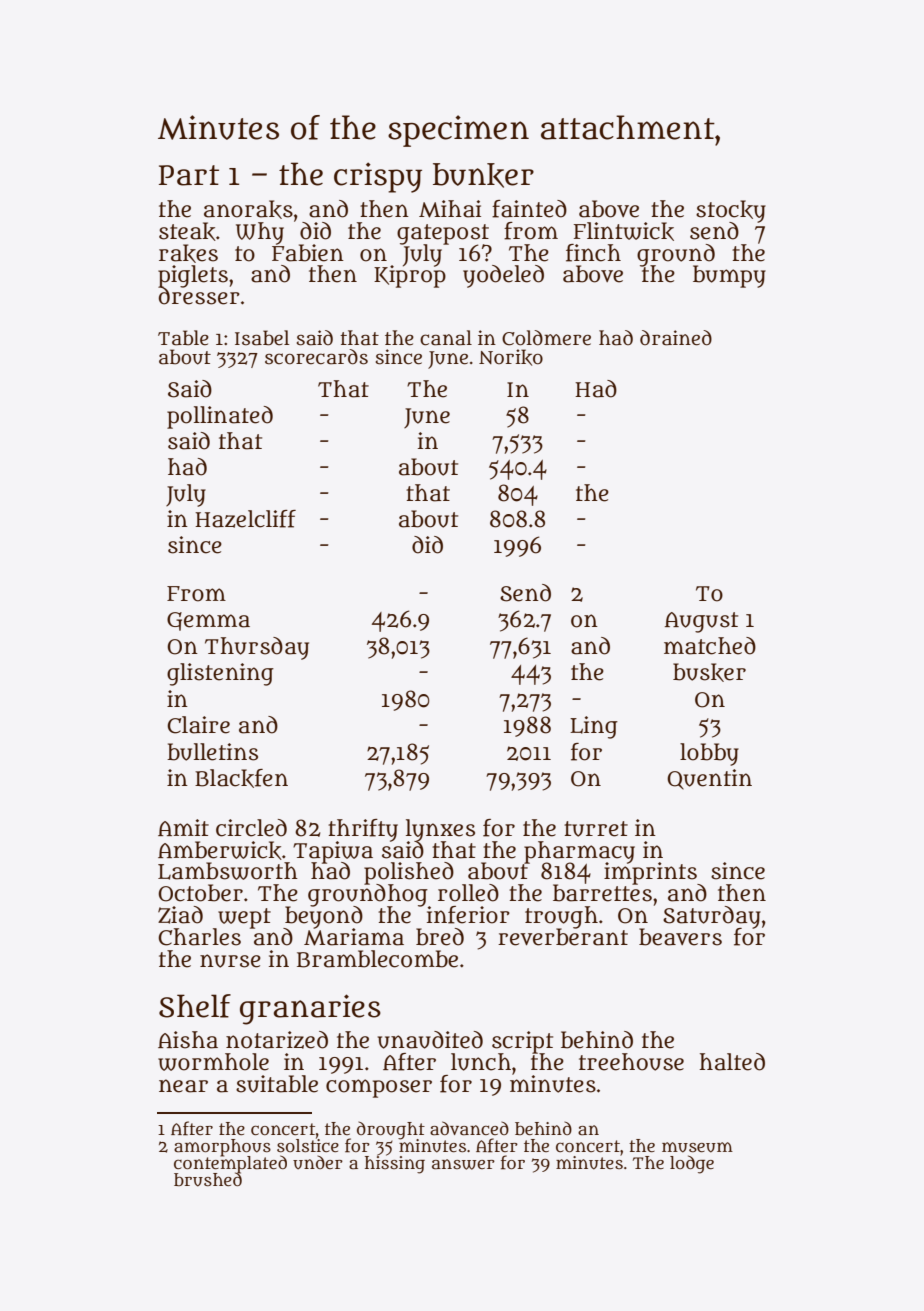 Image resolution: width=924 pixels, height=1311 pixels. What do you see at coordinates (189, 175) in the screenshot?
I see `Part` at bounding box center [189, 175].
